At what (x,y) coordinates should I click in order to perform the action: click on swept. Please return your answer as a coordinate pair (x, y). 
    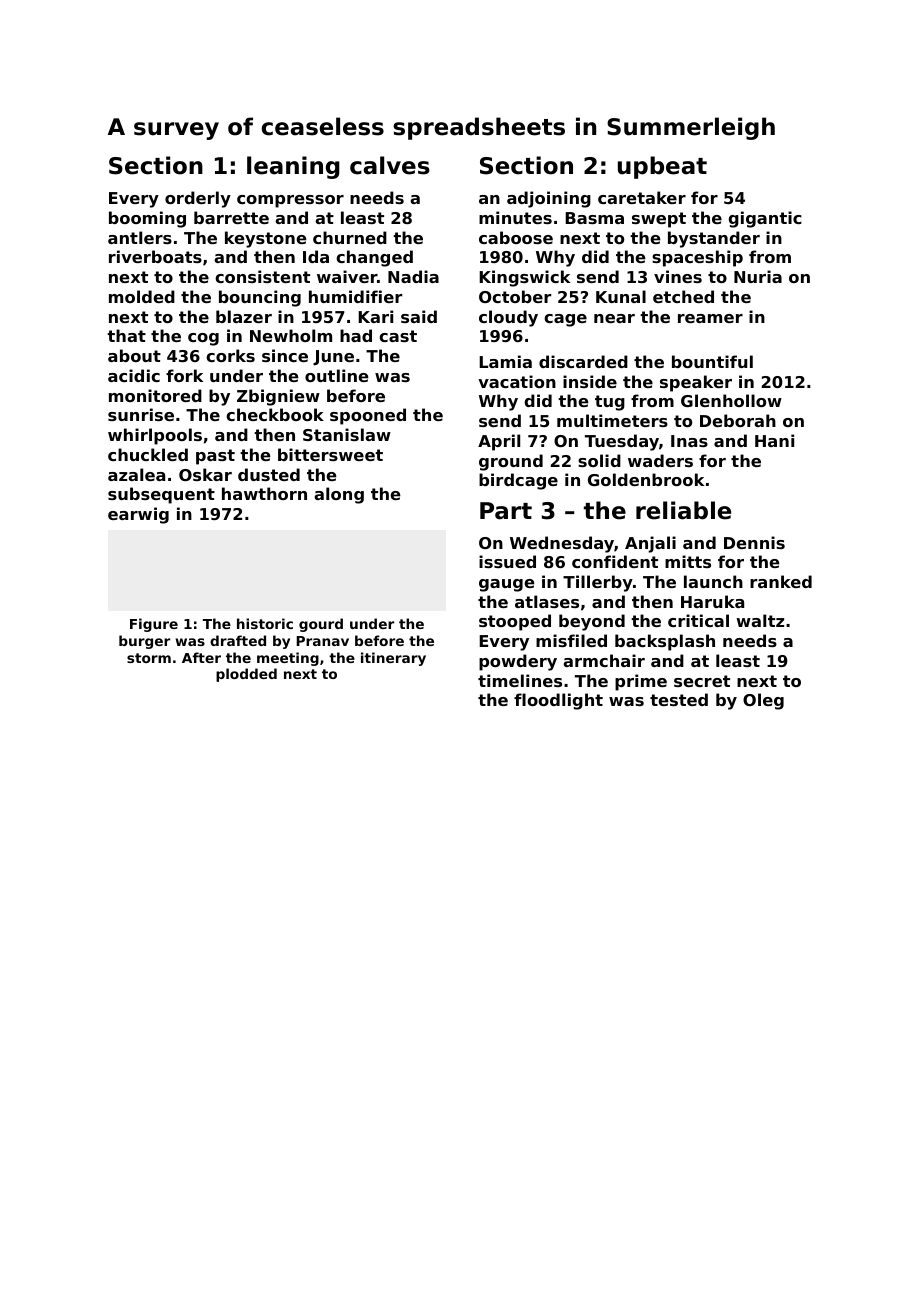
    Looking at the image, I should click on (659, 220).
